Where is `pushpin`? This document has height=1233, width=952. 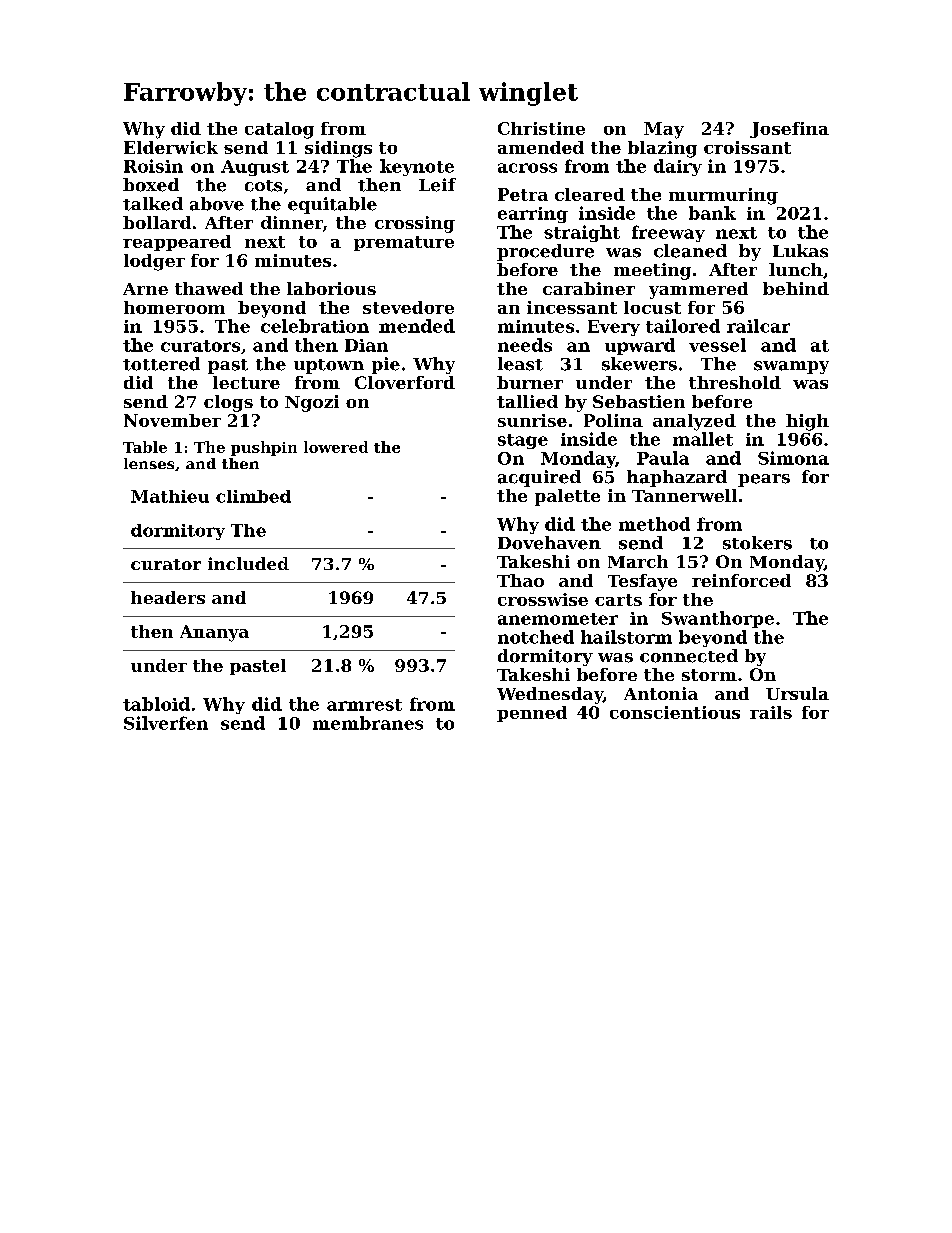
pushpin is located at coordinates (264, 448).
